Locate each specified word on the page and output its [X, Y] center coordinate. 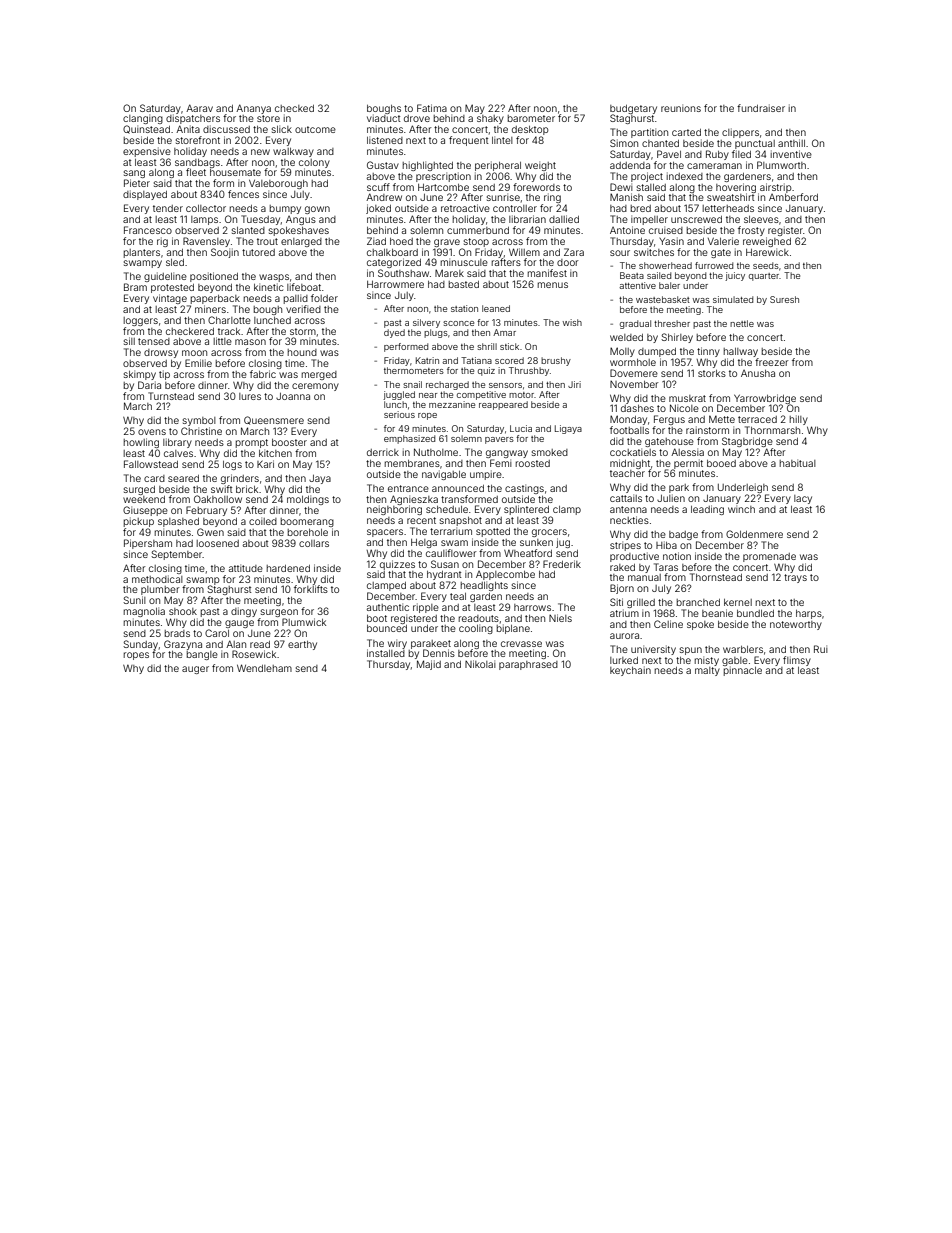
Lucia [521, 428]
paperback [215, 299]
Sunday [140, 645]
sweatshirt [731, 197]
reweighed [767, 242]
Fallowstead [151, 464]
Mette [722, 419]
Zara [574, 252]
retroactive [465, 208]
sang [134, 174]
